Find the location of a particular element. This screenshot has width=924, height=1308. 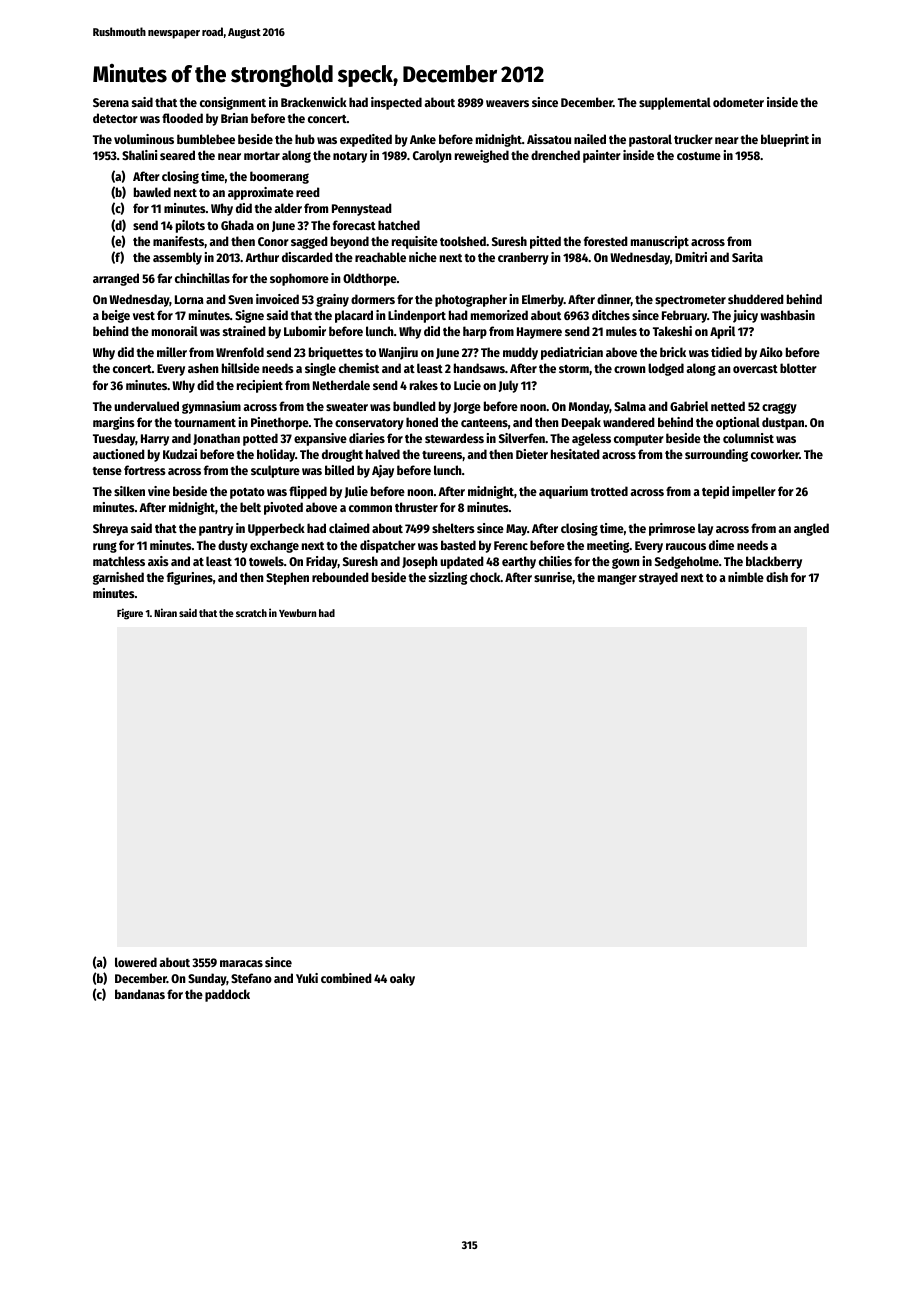

beige is located at coordinates (116, 316).
